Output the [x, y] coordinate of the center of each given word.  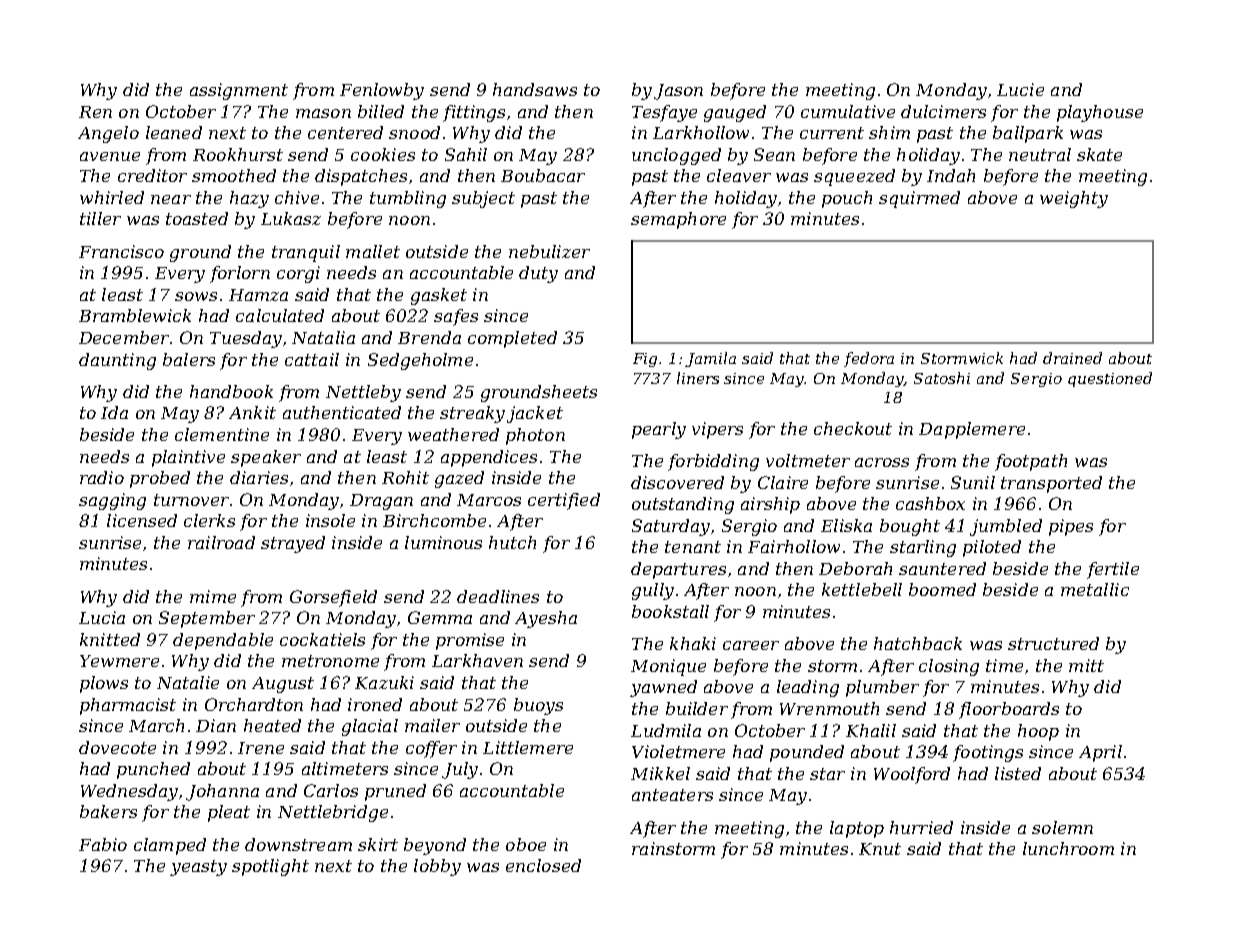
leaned [174, 132]
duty [538, 274]
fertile [1113, 570]
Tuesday [246, 339]
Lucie [1020, 89]
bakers [108, 811]
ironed [375, 704]
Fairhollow [794, 546]
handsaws [535, 89]
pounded [807, 753]
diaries [259, 477]
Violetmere [678, 751]
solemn [1062, 827]
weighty [1074, 199]
